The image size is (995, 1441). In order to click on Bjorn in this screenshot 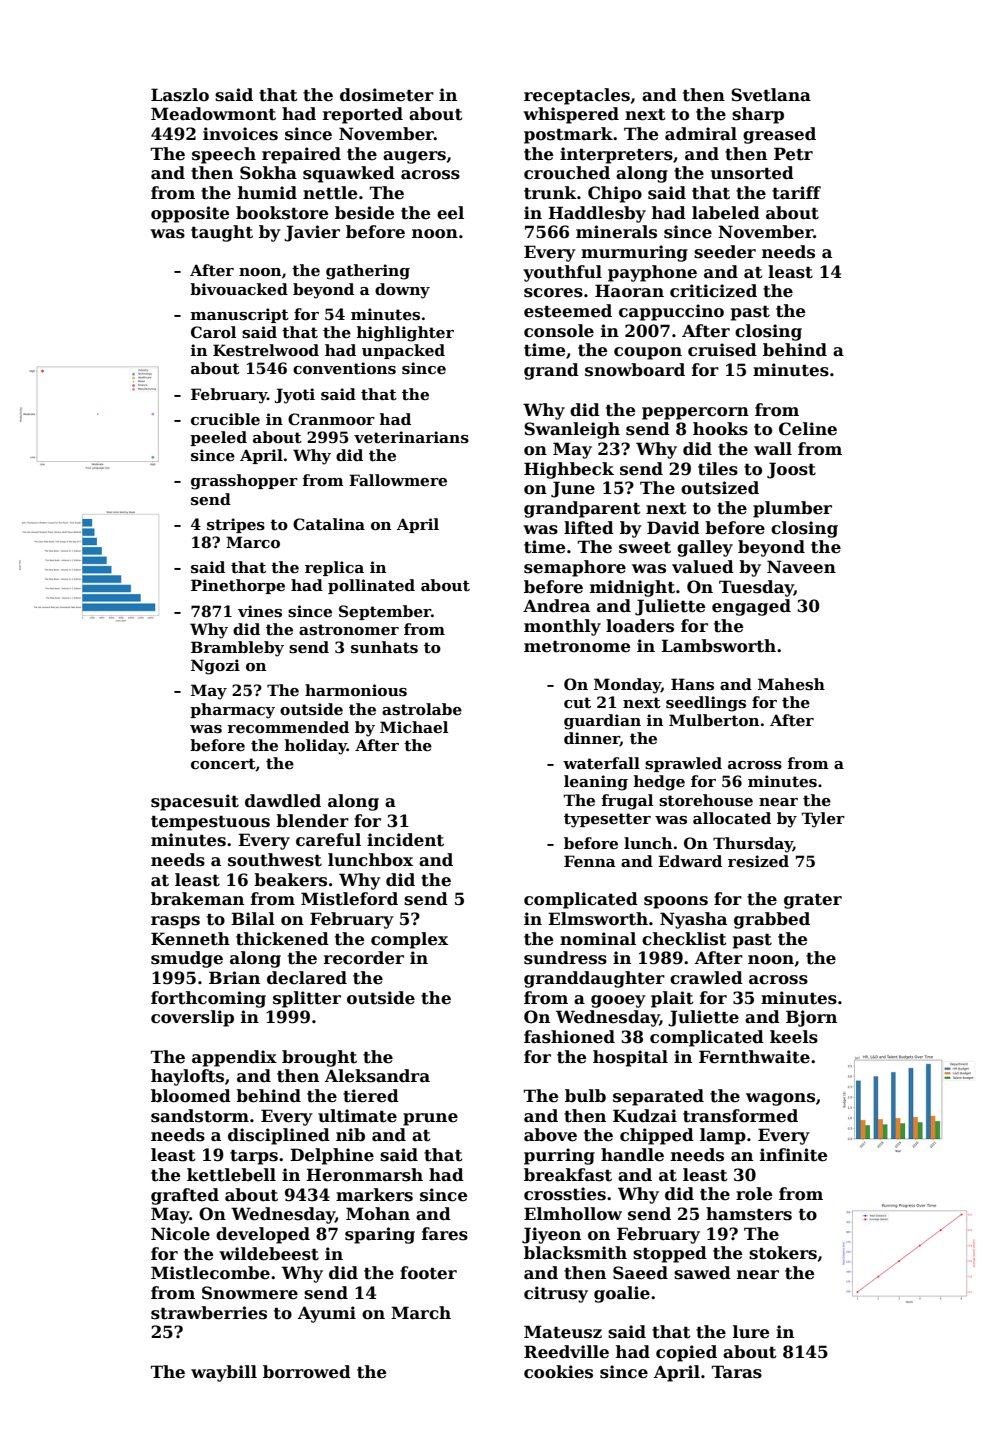, I will do `click(811, 1018)`.
